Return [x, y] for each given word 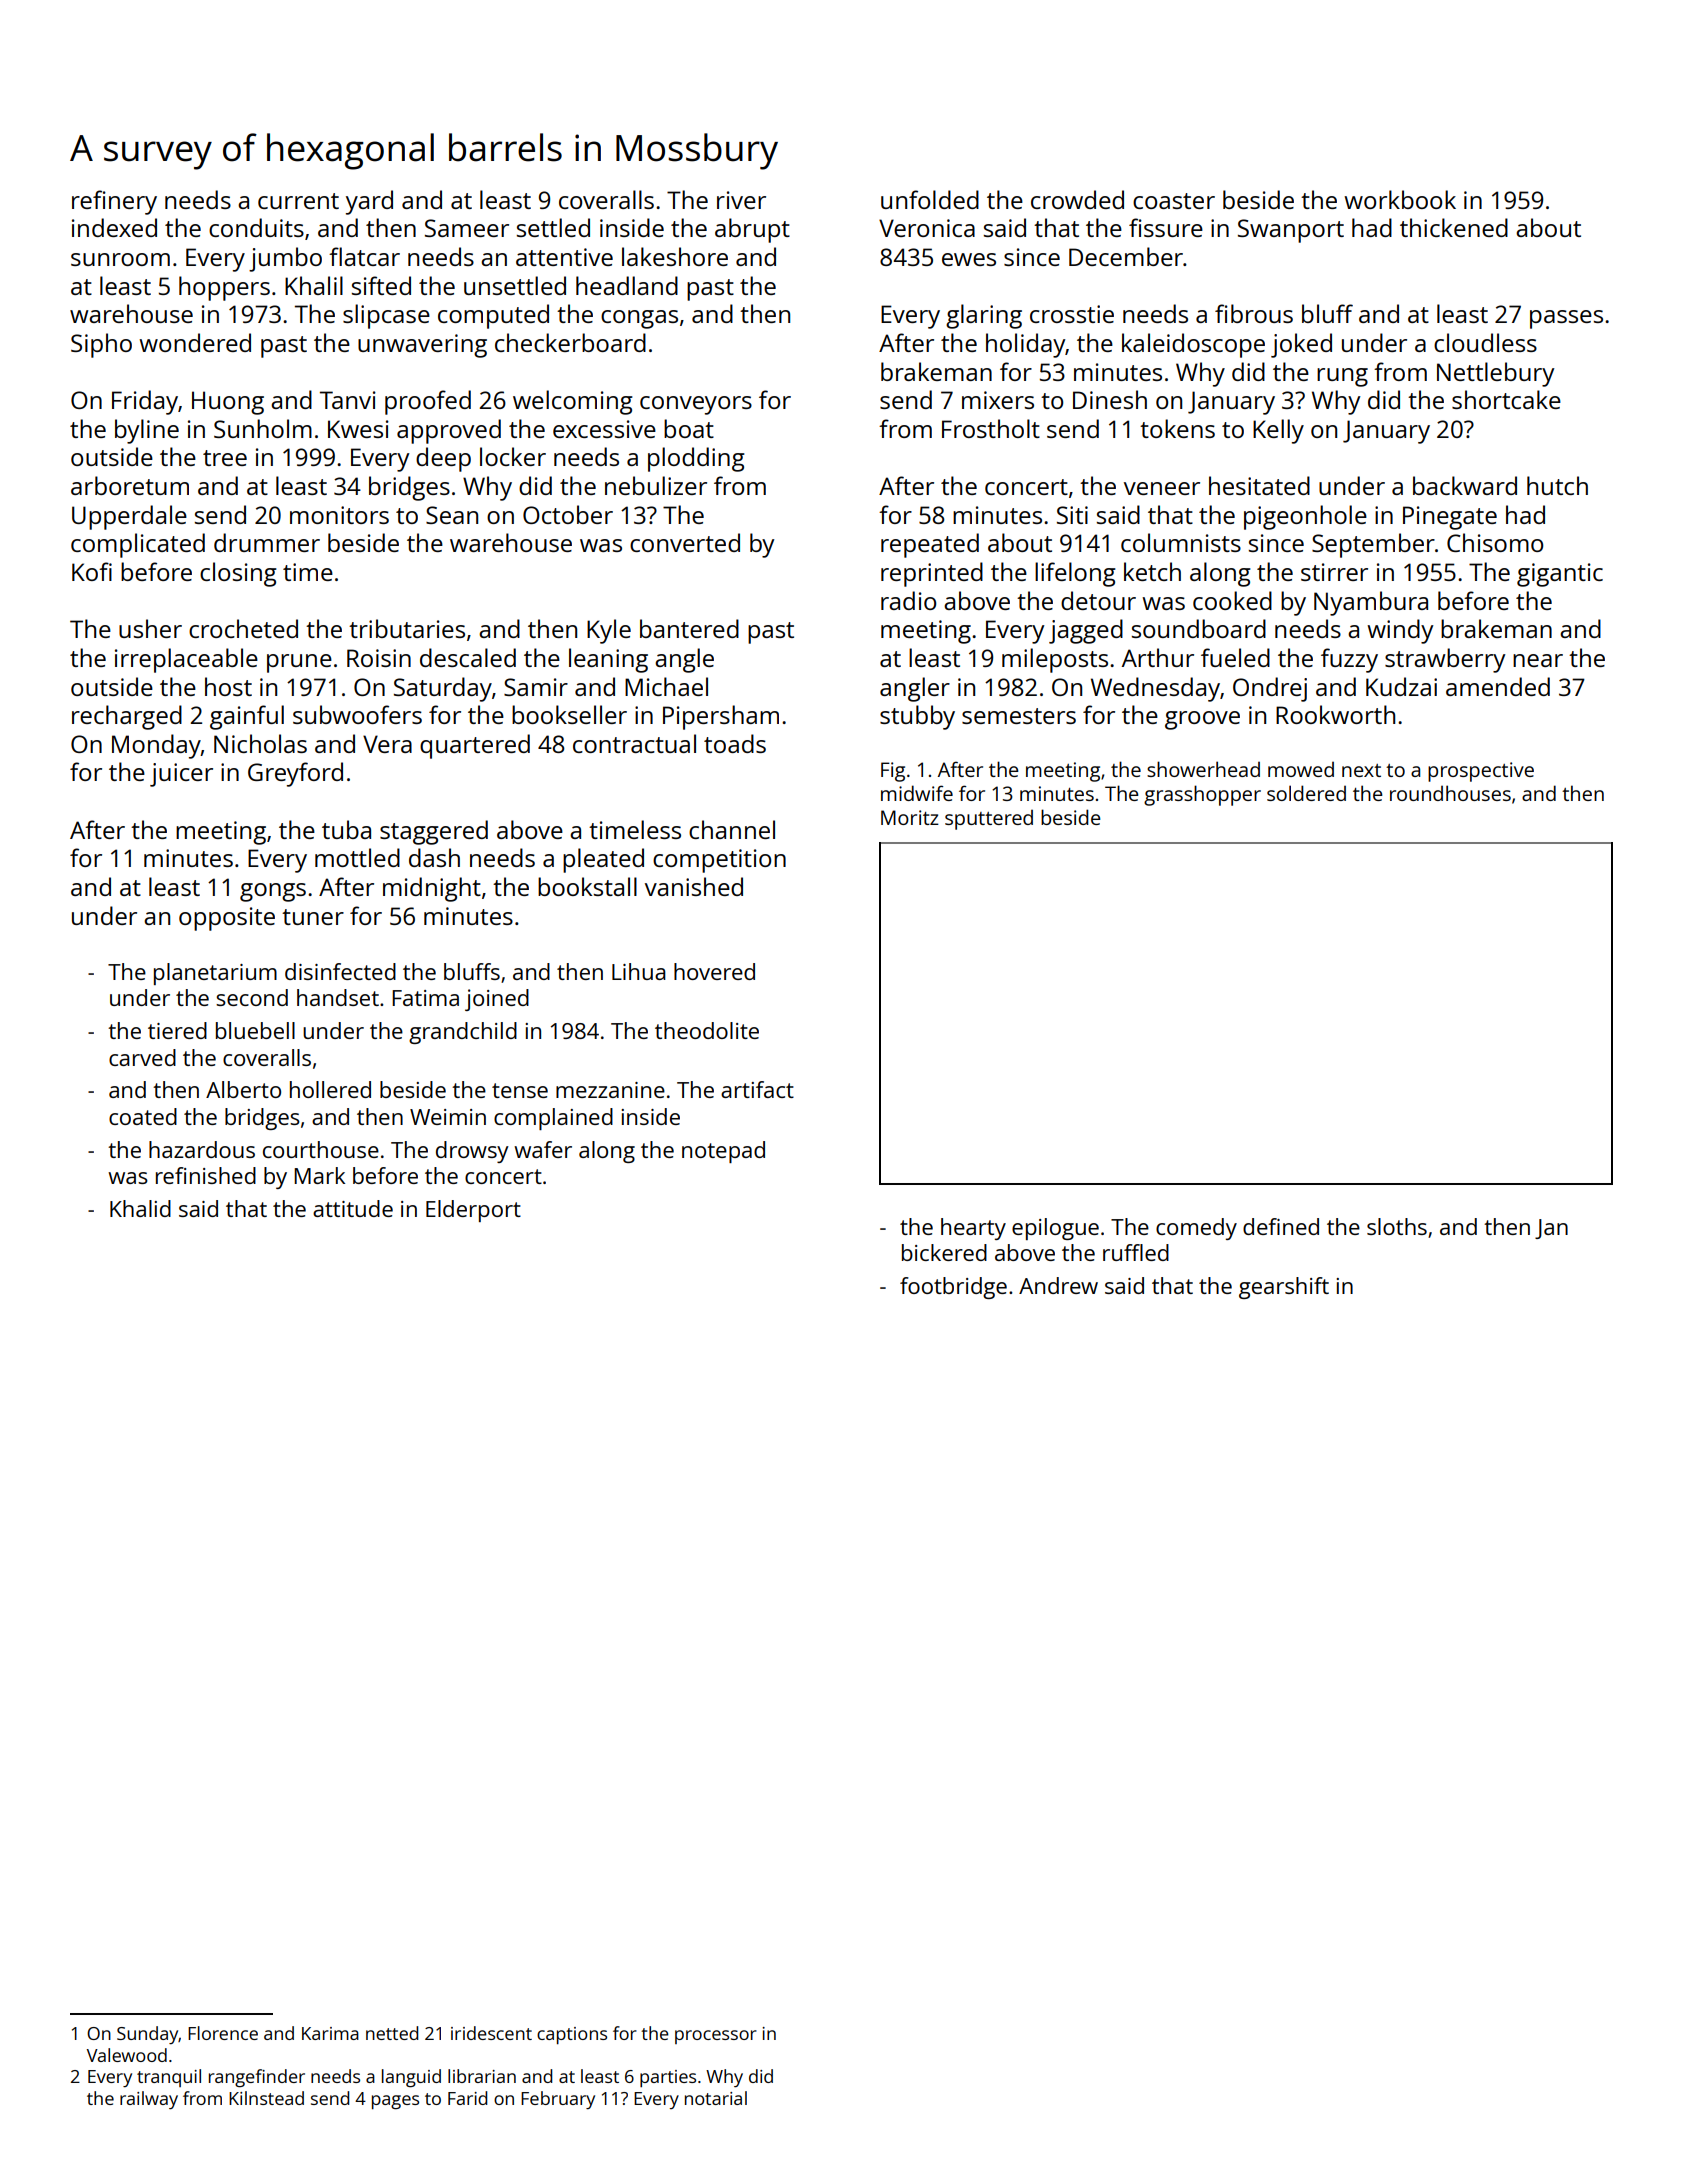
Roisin [379, 658]
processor [716, 2037]
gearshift [1284, 1288]
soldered [1306, 793]
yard [369, 202]
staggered [434, 832]
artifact [757, 1089]
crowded [1077, 199]
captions [572, 2035]
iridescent [491, 2033]
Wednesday [1155, 689]
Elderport [473, 1211]
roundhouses [1450, 793]
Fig [893, 772]
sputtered [989, 820]
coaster [1174, 201]
